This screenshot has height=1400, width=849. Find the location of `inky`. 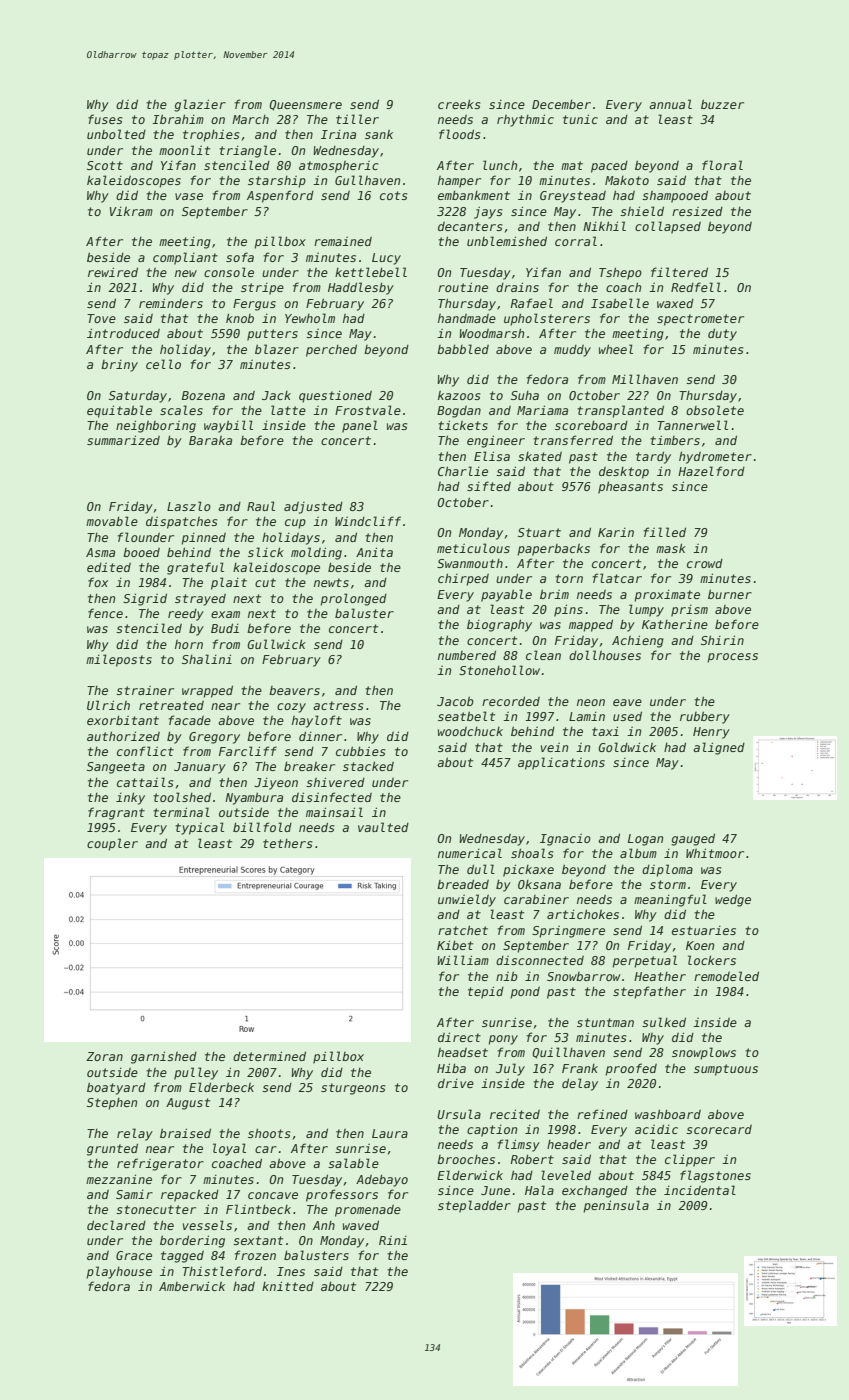

inky is located at coordinates (130, 798).
